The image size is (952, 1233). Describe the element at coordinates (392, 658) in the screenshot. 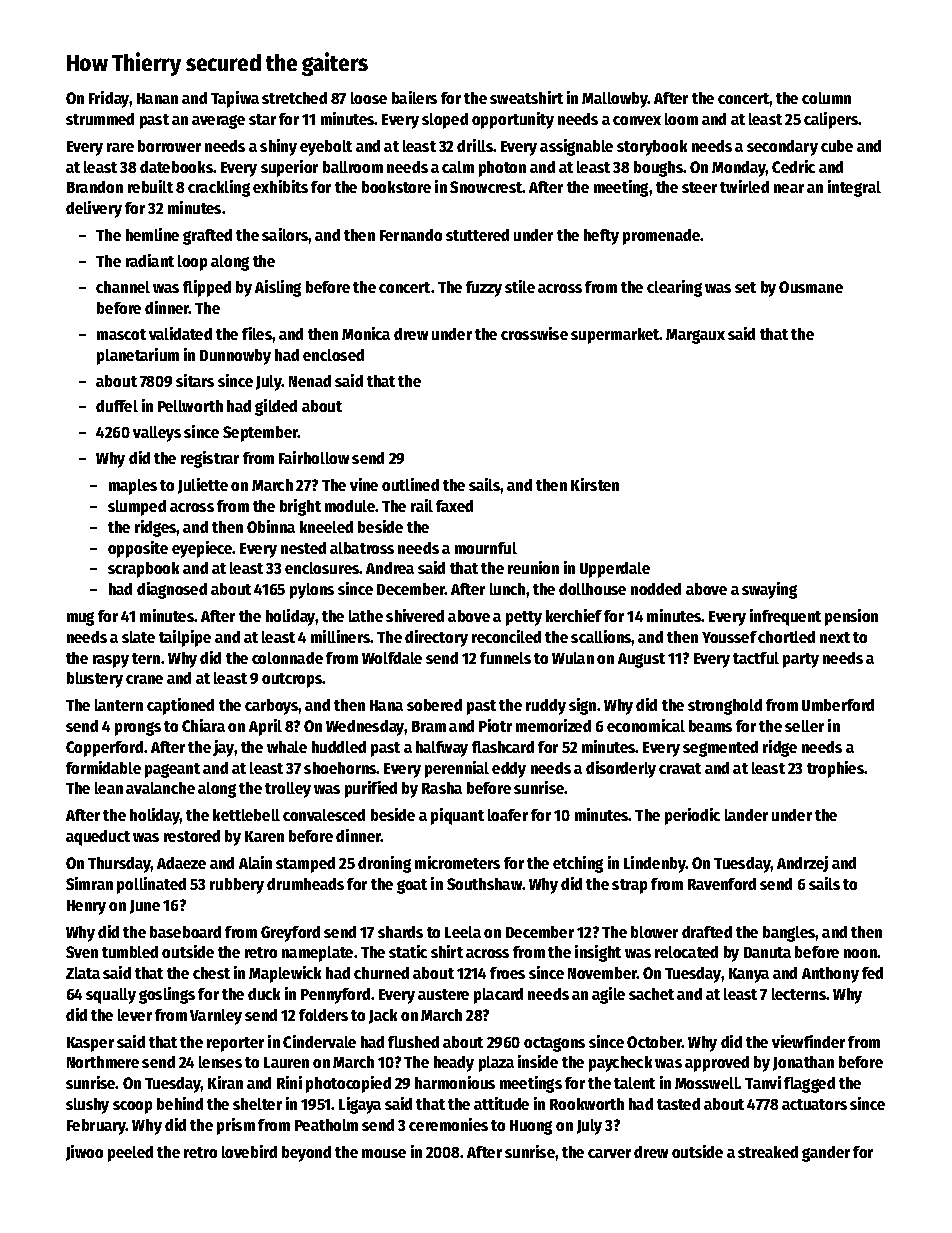

I see `Wolfdale` at that location.
